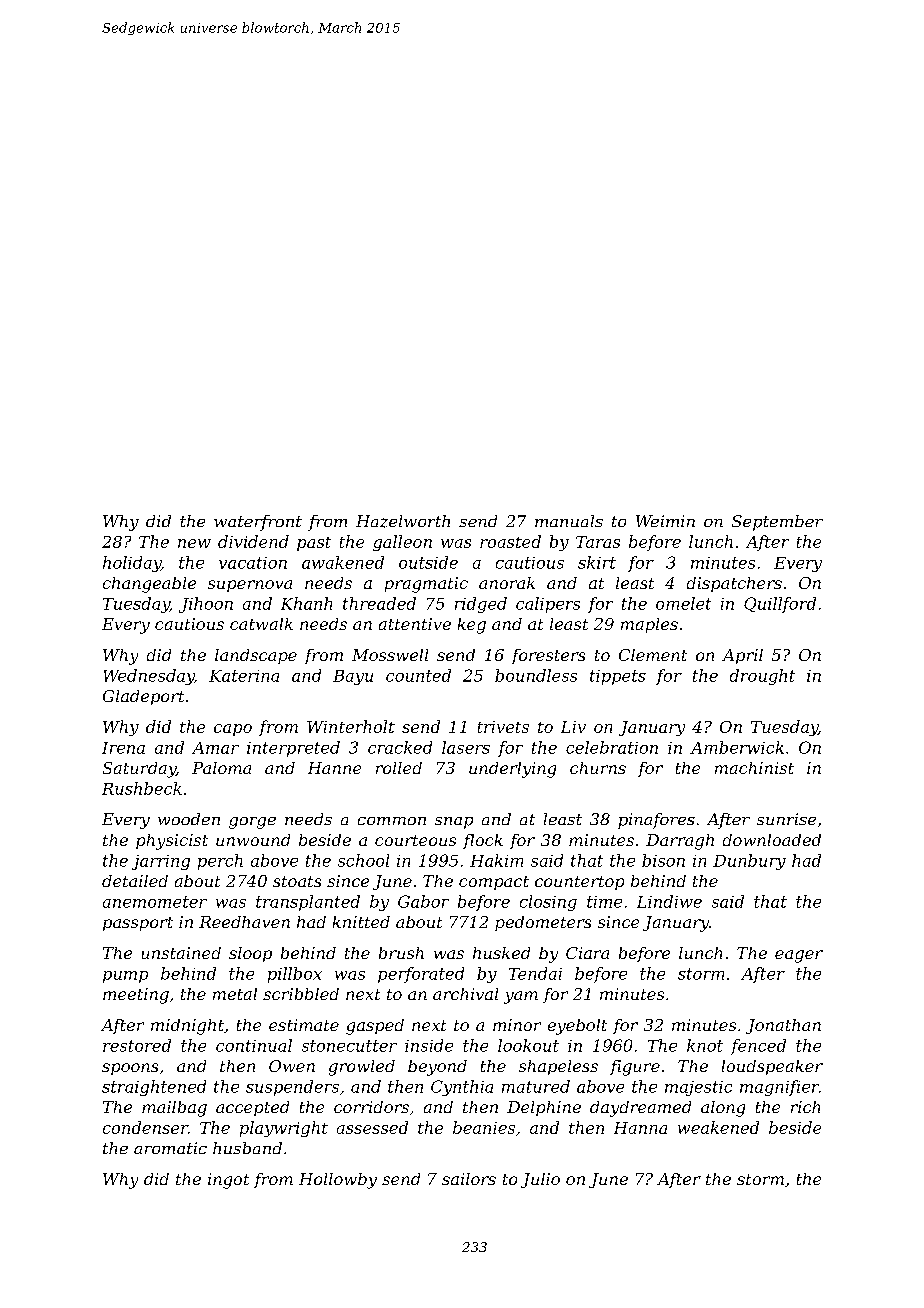 Image resolution: width=924 pixels, height=1308 pixels. What do you see at coordinates (390, 655) in the screenshot?
I see `Mosswell` at bounding box center [390, 655].
